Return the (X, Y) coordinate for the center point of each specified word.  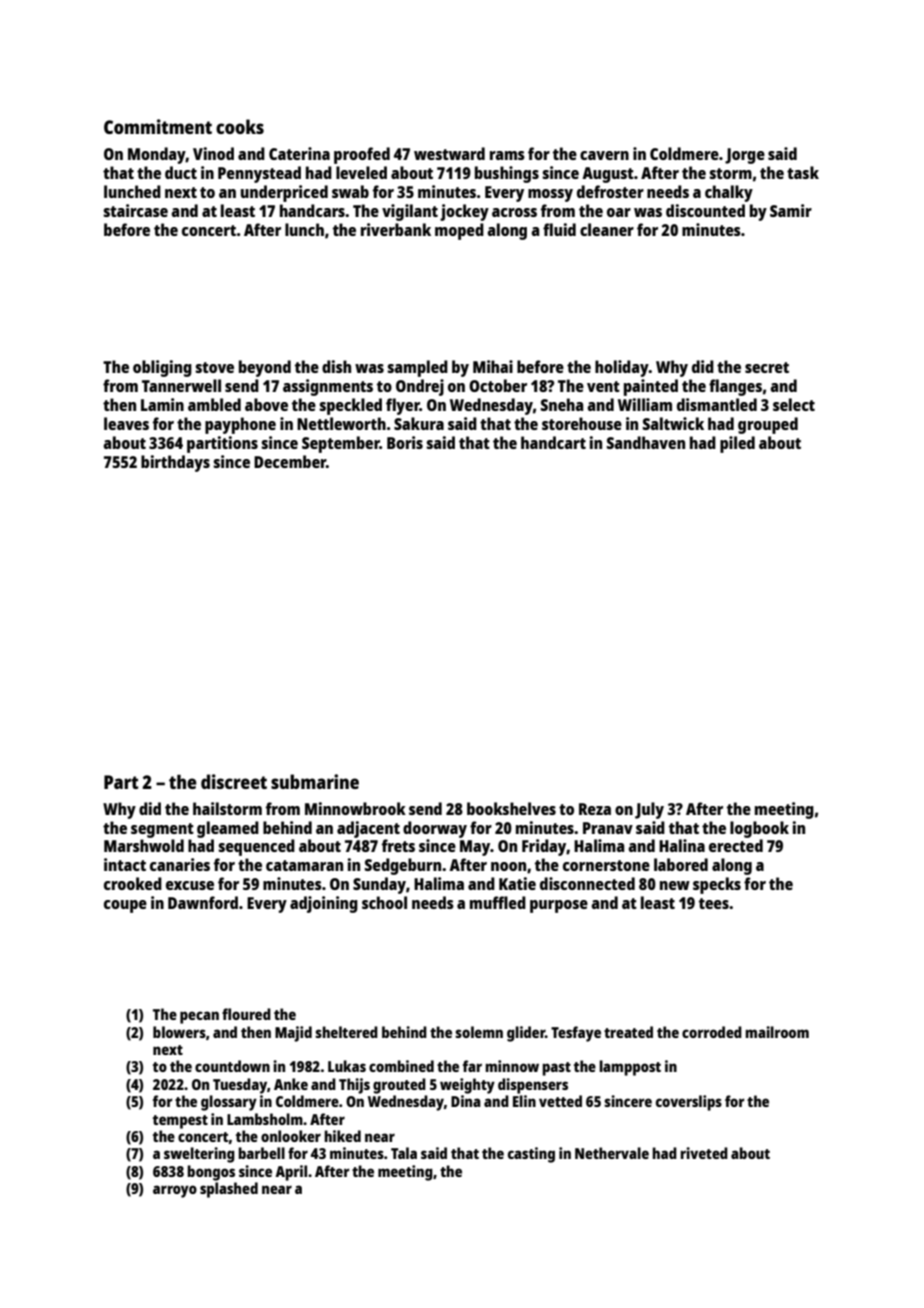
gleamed (228, 829)
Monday (157, 155)
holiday (622, 368)
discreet (234, 781)
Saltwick (673, 423)
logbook (759, 829)
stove (214, 367)
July (649, 810)
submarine (315, 781)
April (291, 1173)
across (514, 212)
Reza (595, 809)
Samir (791, 210)
